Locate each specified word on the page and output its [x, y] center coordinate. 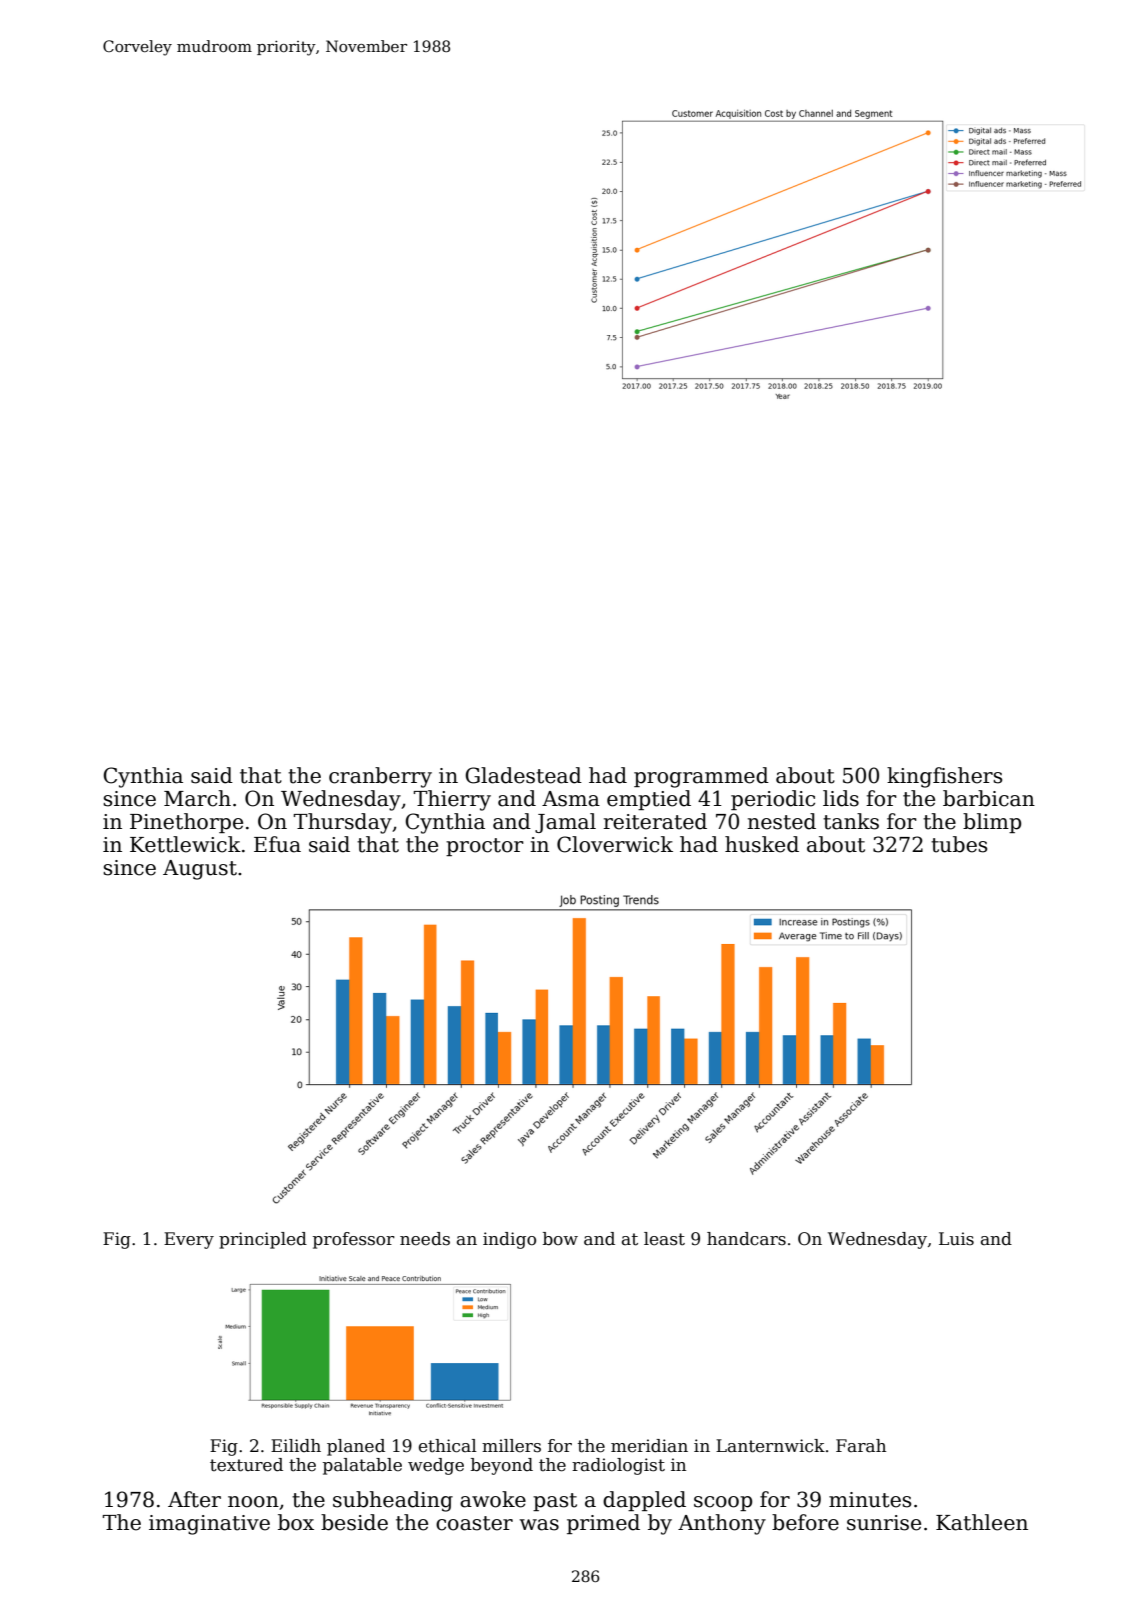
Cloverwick [615, 844]
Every [189, 1240]
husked [762, 844]
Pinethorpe [186, 823]
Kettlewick [185, 844]
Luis [956, 1239]
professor [354, 1240]
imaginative [209, 1525]
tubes [959, 844]
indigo [509, 1240]
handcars [746, 1239]
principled [263, 1240]
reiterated [655, 821]
